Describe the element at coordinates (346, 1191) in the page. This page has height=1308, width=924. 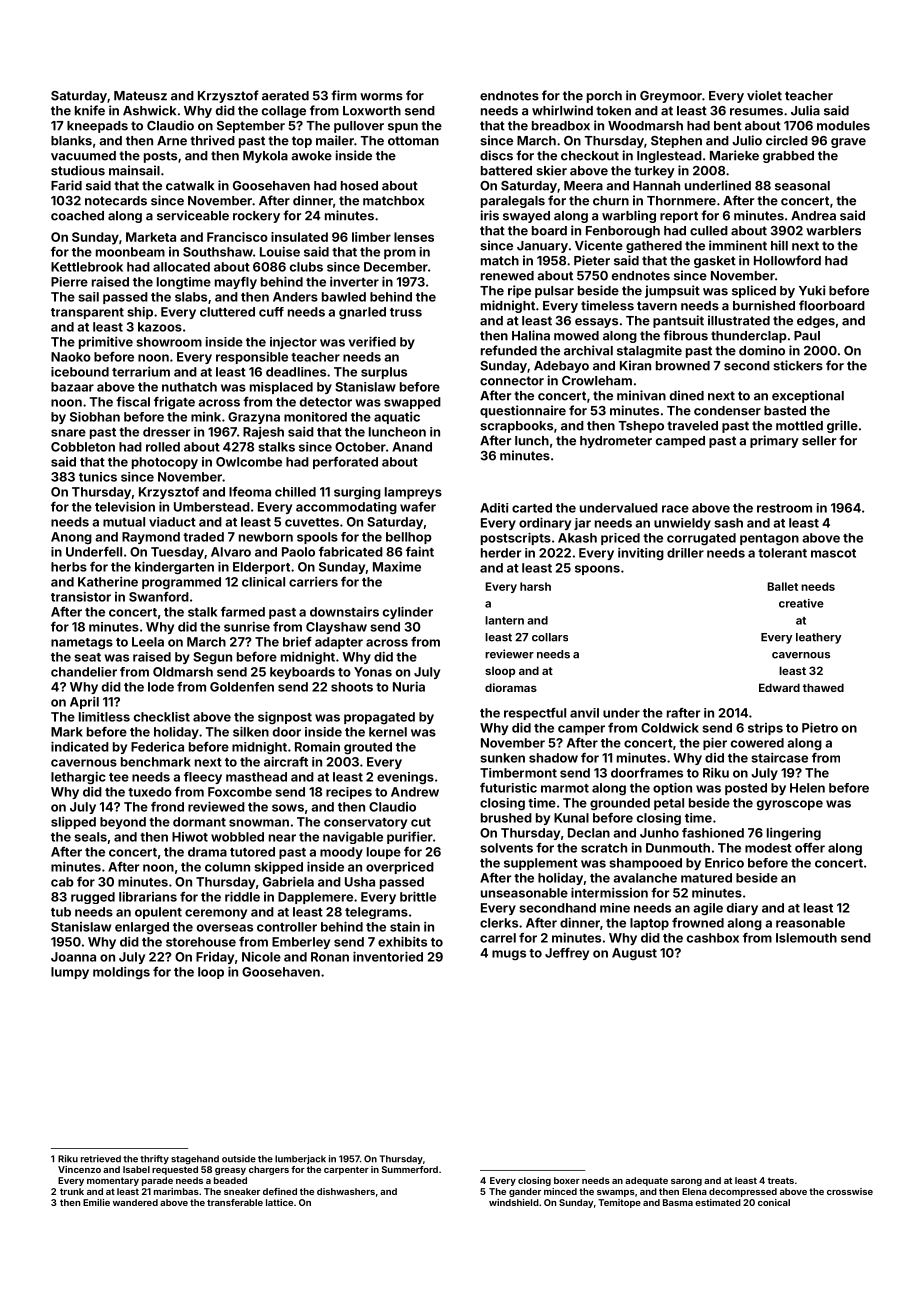
I see `dishwashers` at that location.
